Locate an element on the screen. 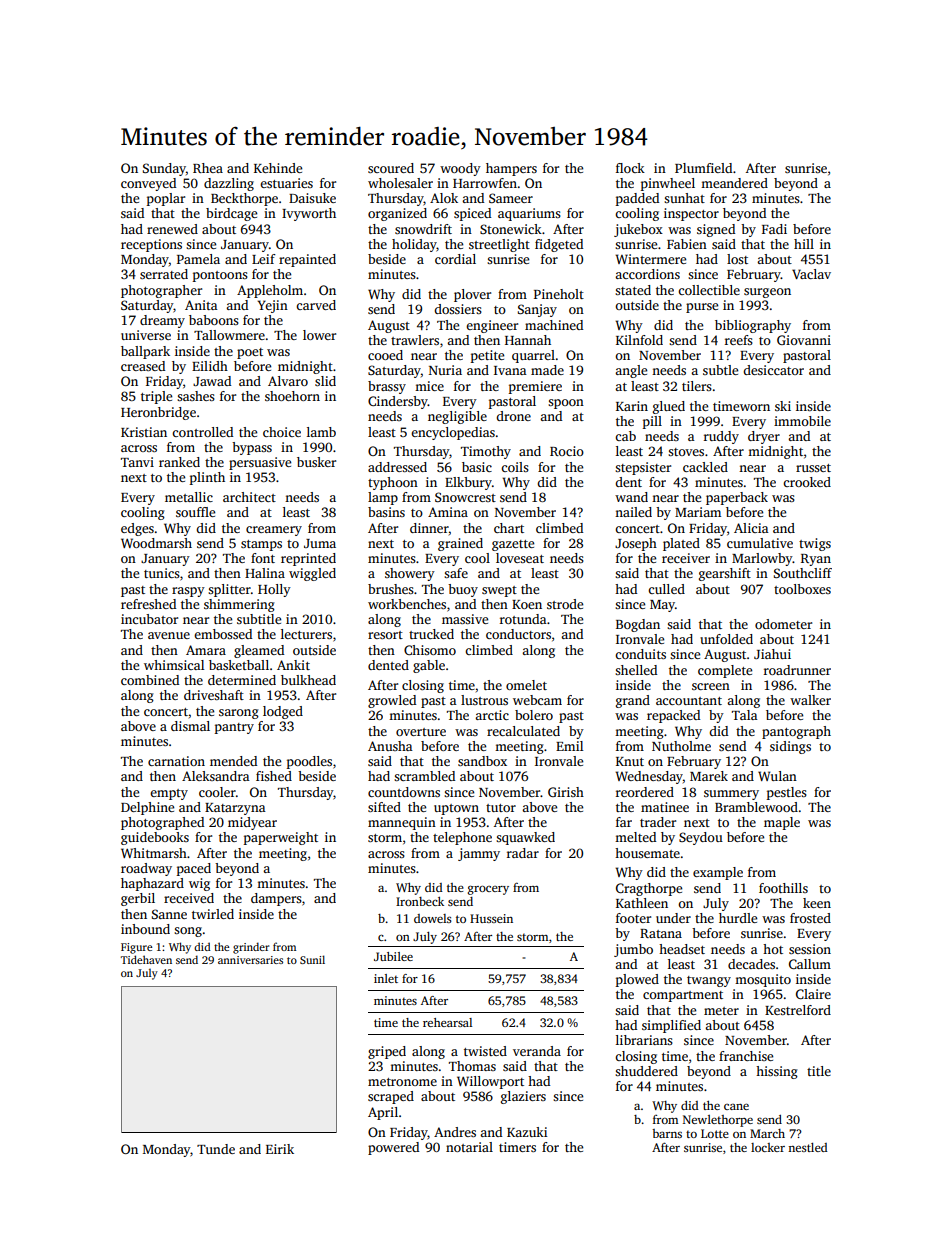  Koen is located at coordinates (527, 604).
